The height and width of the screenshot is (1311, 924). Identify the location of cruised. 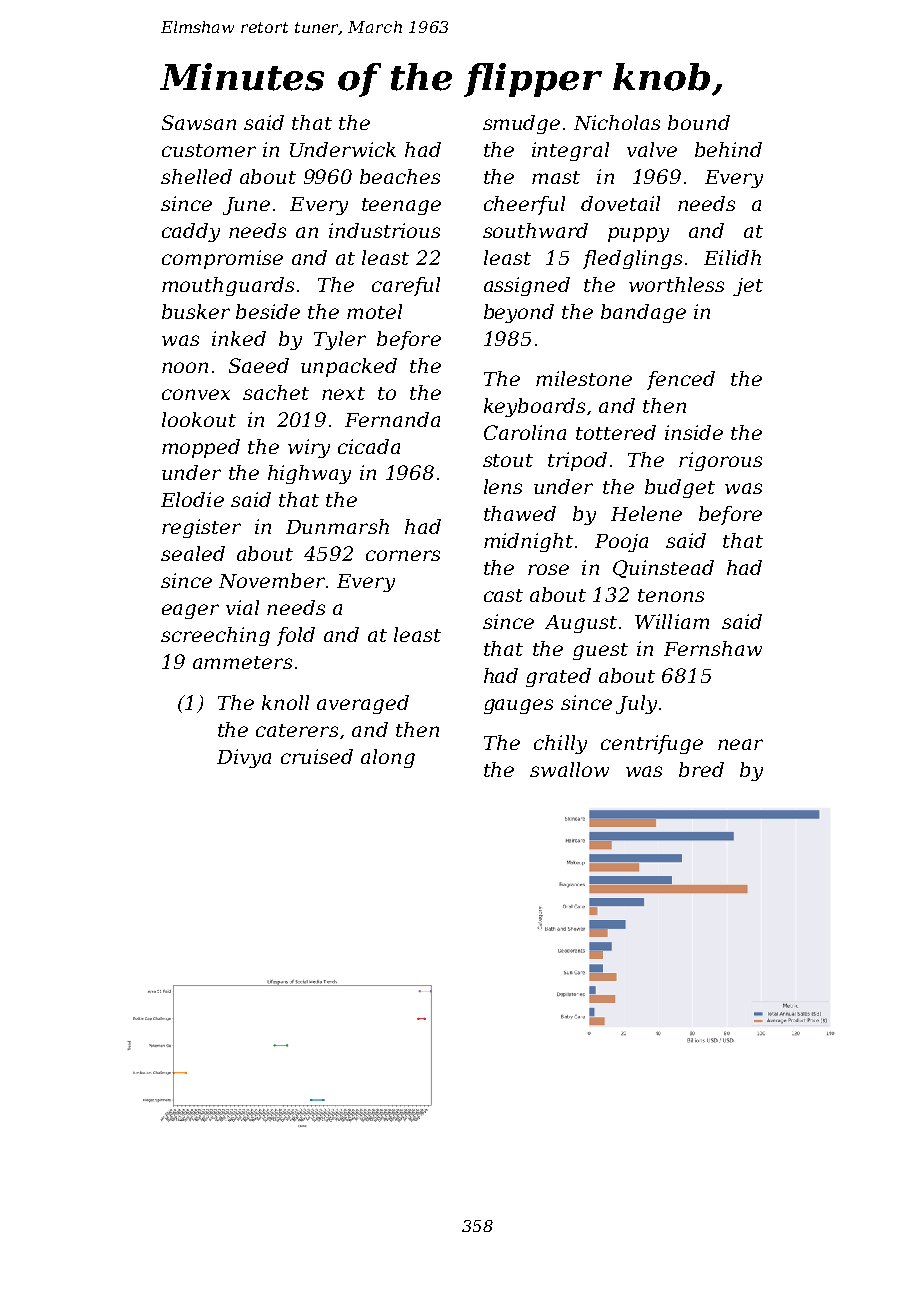
(317, 756).
